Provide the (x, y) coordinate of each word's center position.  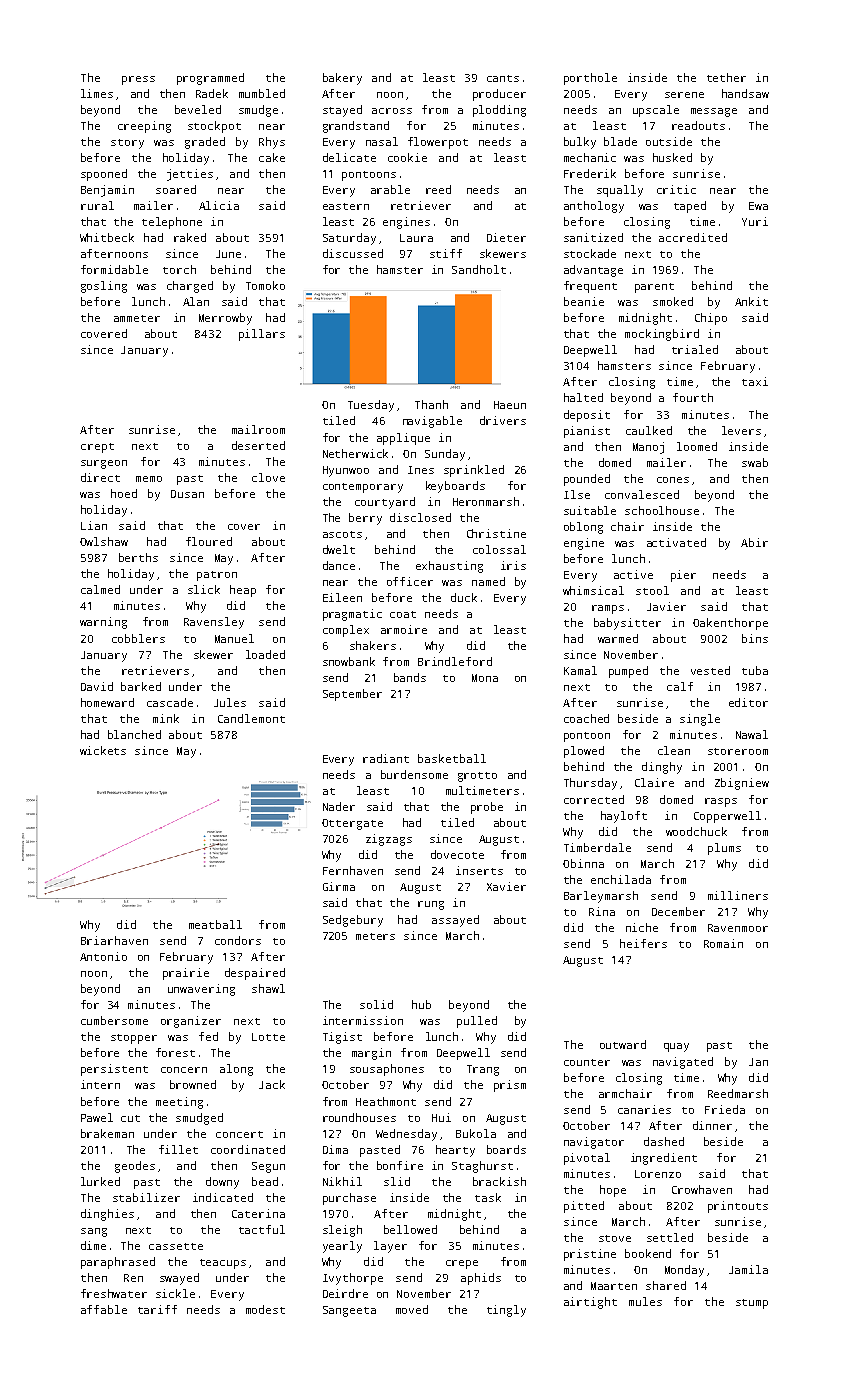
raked (190, 237)
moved (412, 1309)
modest (265, 1309)
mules (645, 1301)
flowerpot (438, 143)
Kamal (580, 670)
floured (209, 541)
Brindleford (455, 661)
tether (726, 77)
